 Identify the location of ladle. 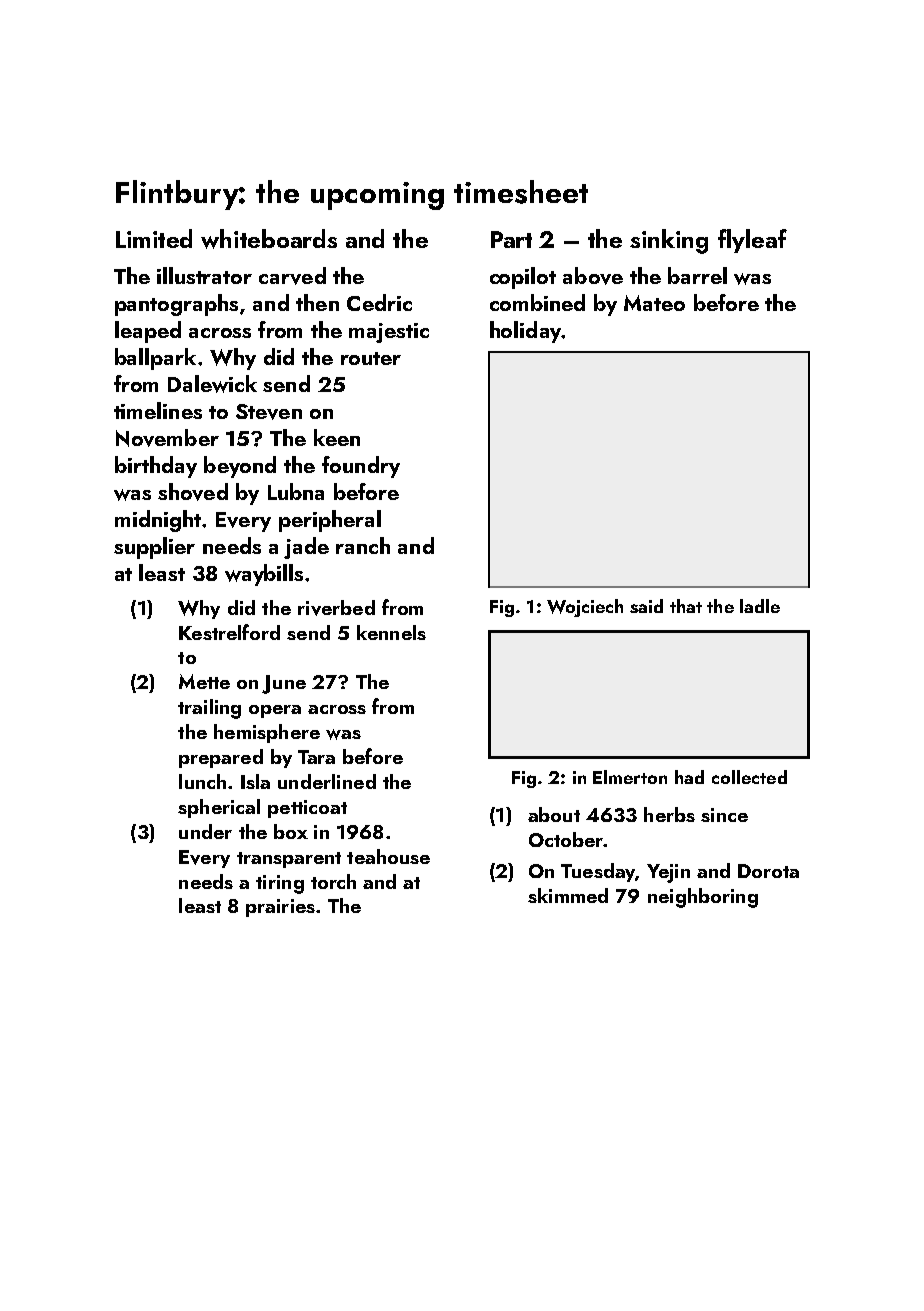
(760, 606).
